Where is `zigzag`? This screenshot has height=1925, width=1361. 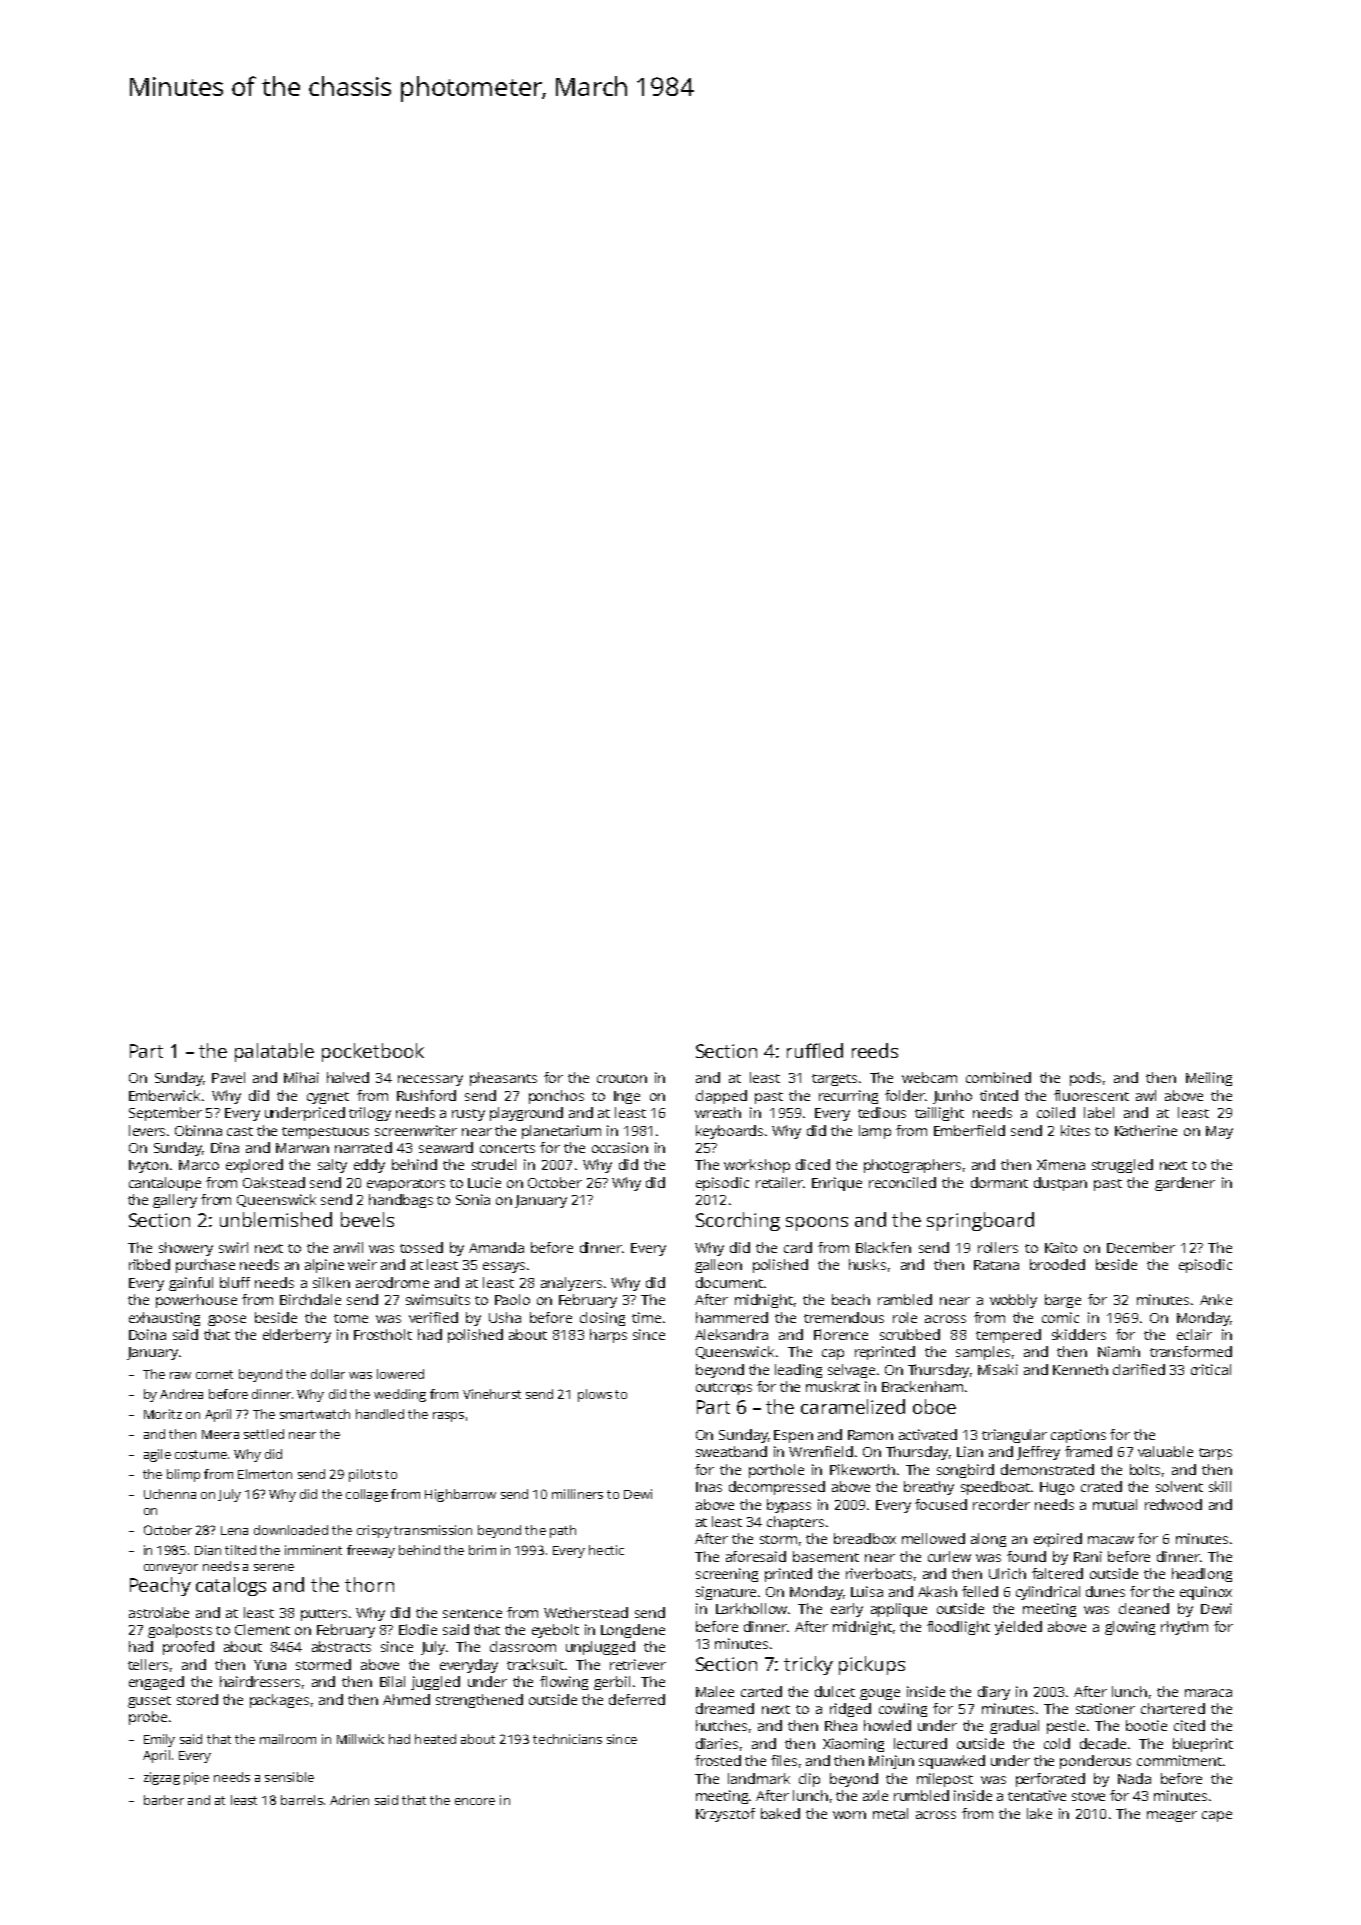
zigzag is located at coordinates (162, 1778).
